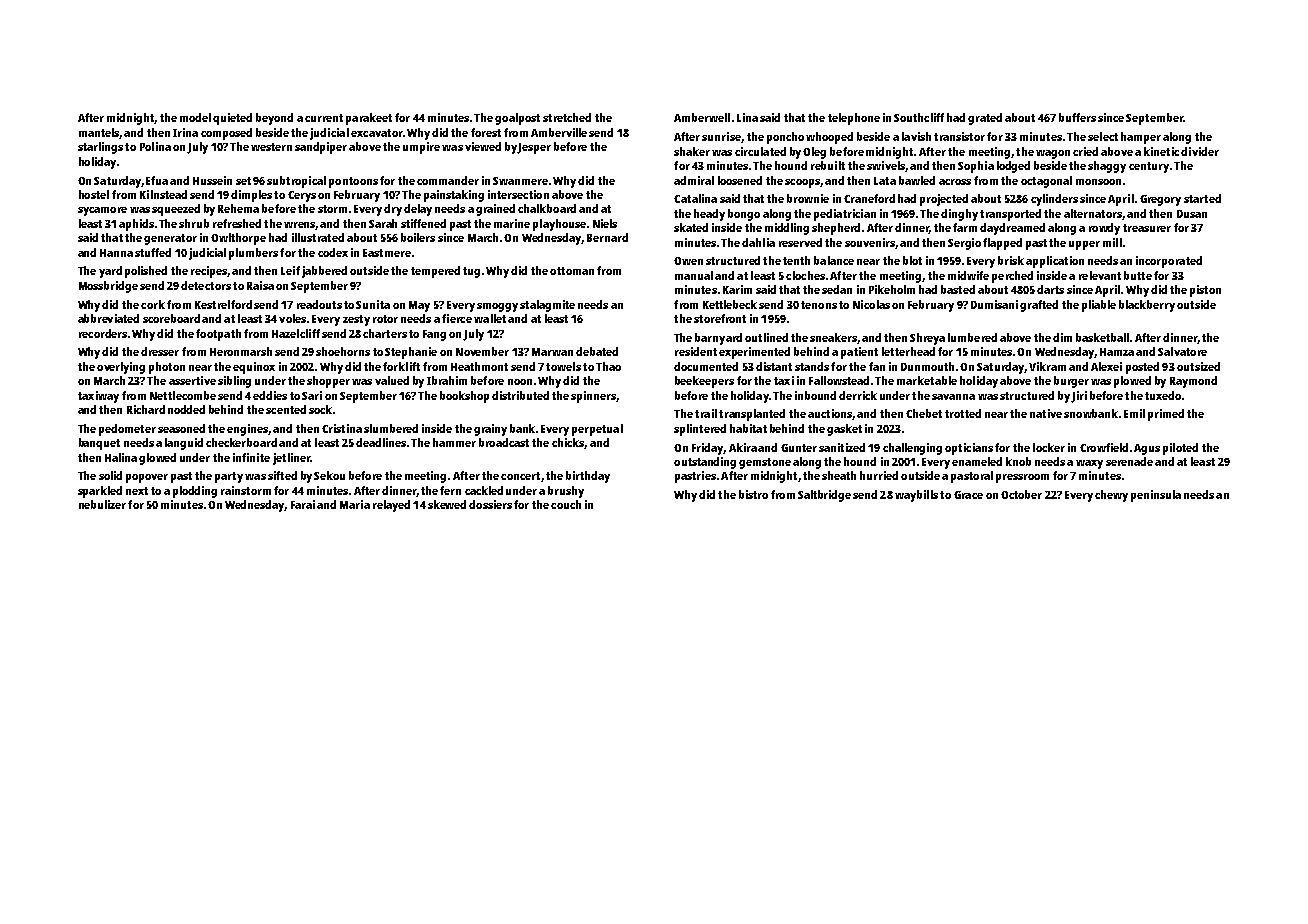 This image has width=1308, height=924. What do you see at coordinates (110, 475) in the image?
I see `solid` at bounding box center [110, 475].
